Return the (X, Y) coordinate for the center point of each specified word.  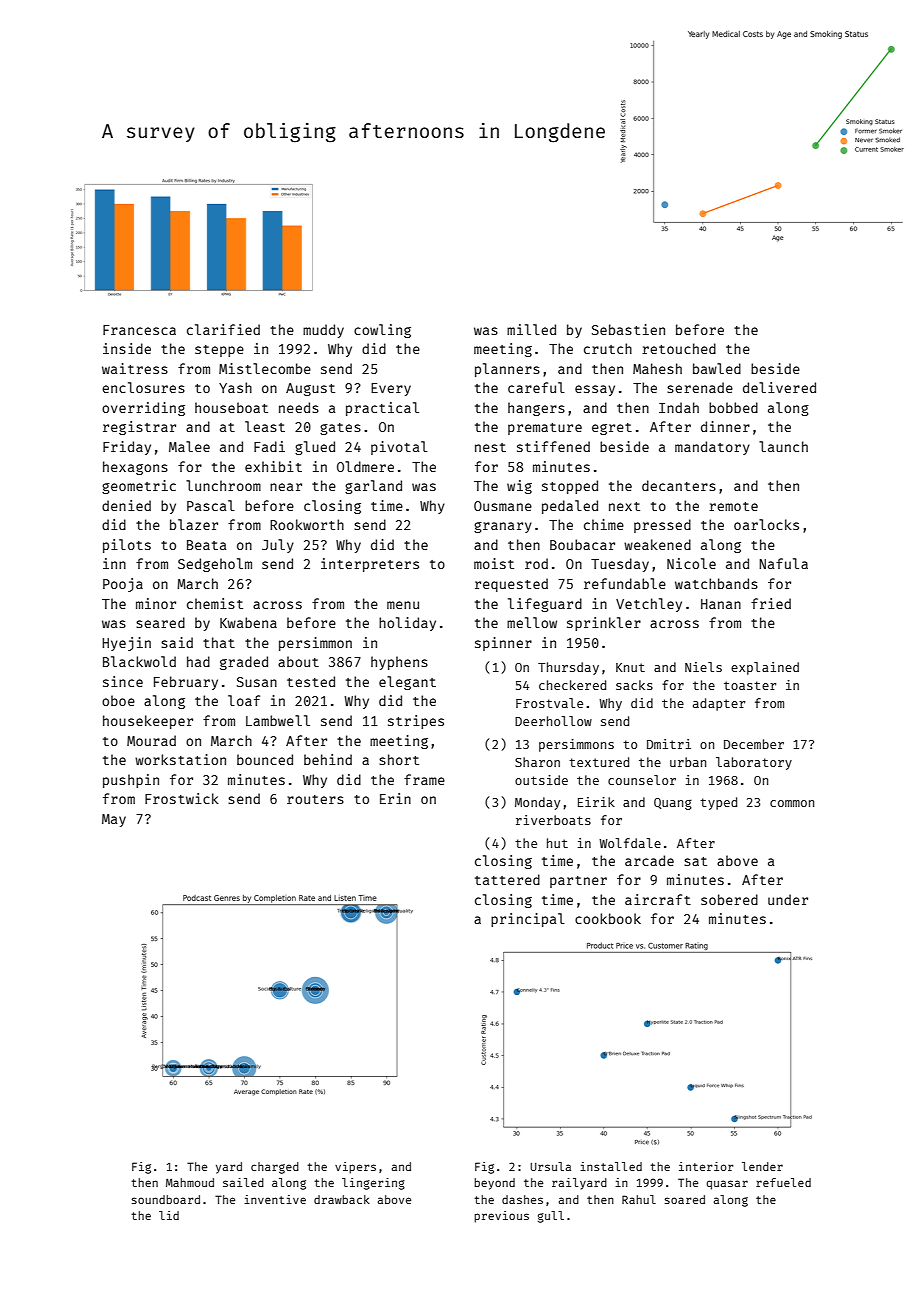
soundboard (166, 1199)
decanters (679, 485)
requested (511, 585)
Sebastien (628, 329)
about (298, 661)
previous (501, 1217)
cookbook (608, 918)
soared (685, 1199)
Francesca (139, 330)
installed (611, 1166)
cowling (382, 331)
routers (315, 799)
